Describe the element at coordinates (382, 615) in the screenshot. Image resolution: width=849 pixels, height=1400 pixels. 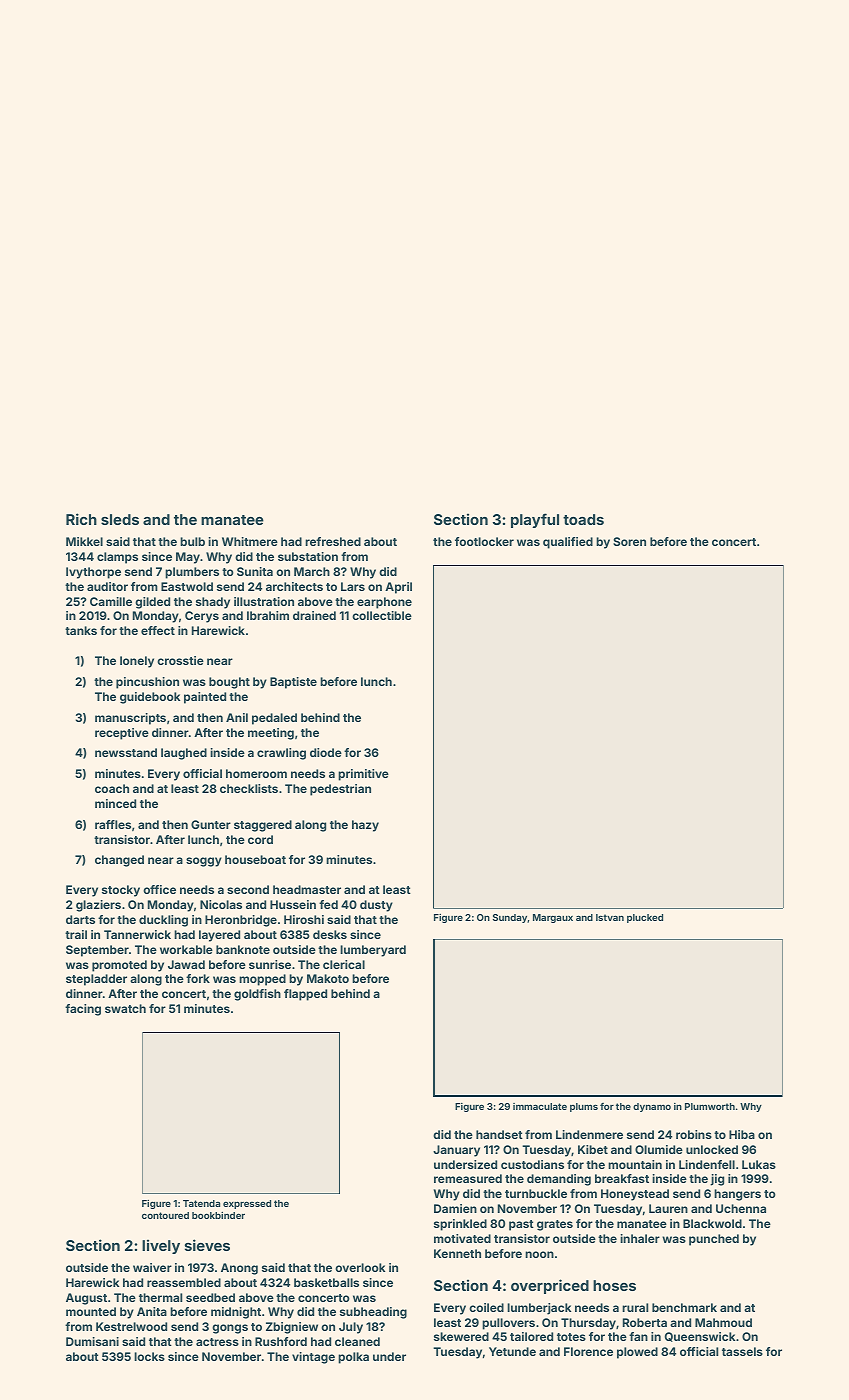
I see `collectible` at that location.
